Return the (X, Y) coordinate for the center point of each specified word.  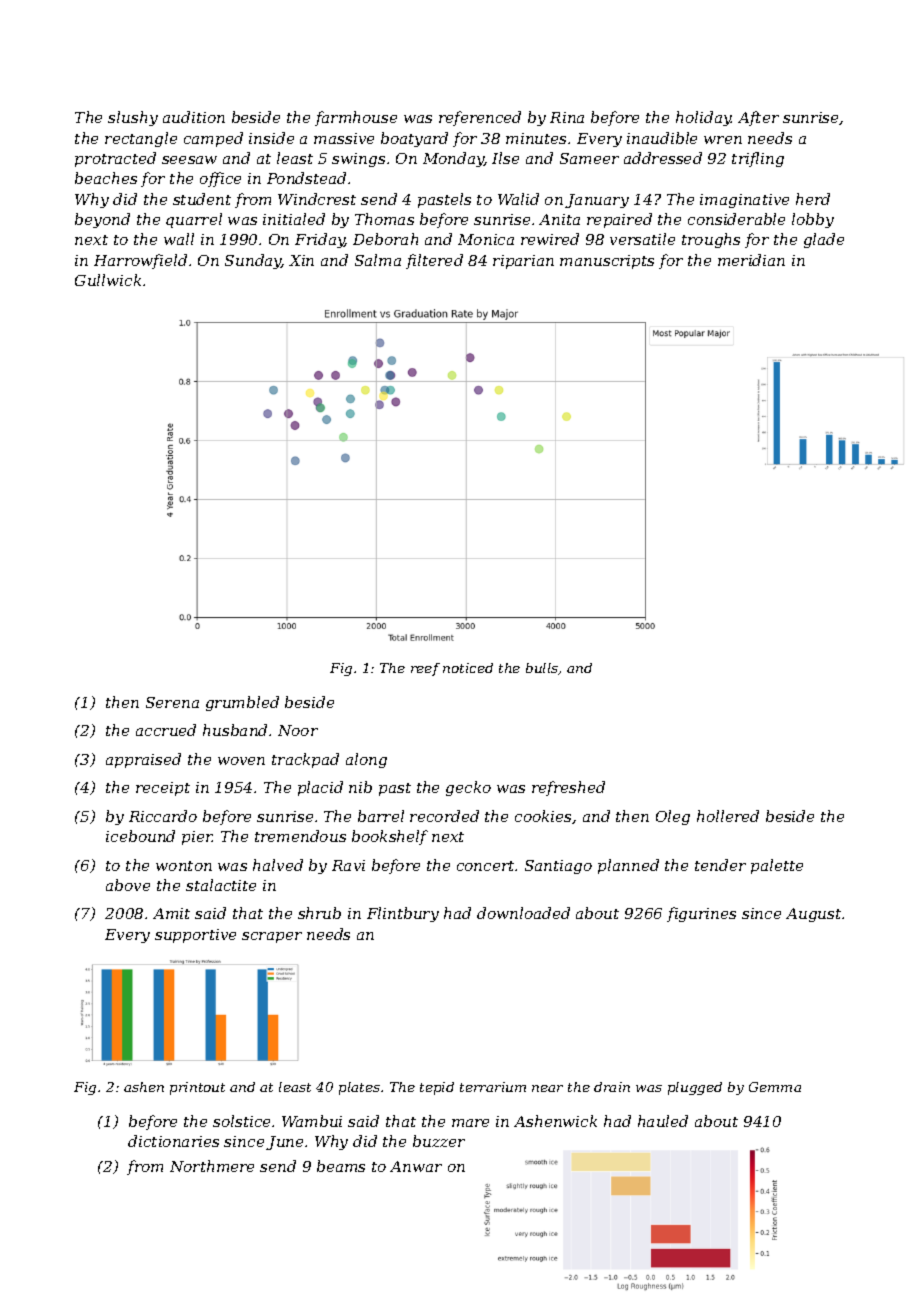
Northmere (212, 1166)
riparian (523, 262)
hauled (663, 1121)
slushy (133, 118)
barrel (381, 816)
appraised (143, 760)
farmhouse (356, 118)
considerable (736, 219)
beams (341, 1166)
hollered (728, 816)
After (758, 118)
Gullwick (108, 280)
